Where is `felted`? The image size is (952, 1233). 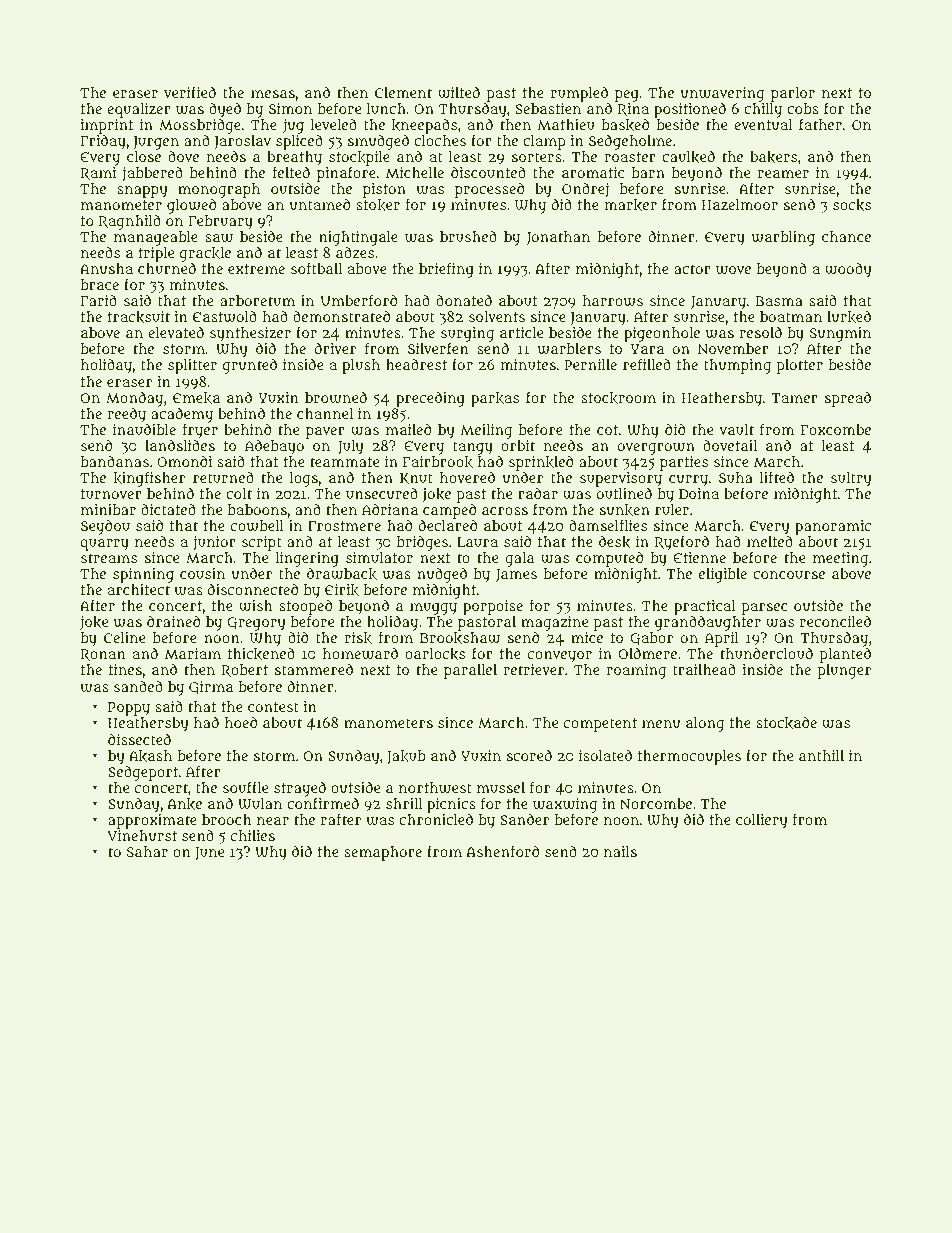
felted is located at coordinates (291, 172).
